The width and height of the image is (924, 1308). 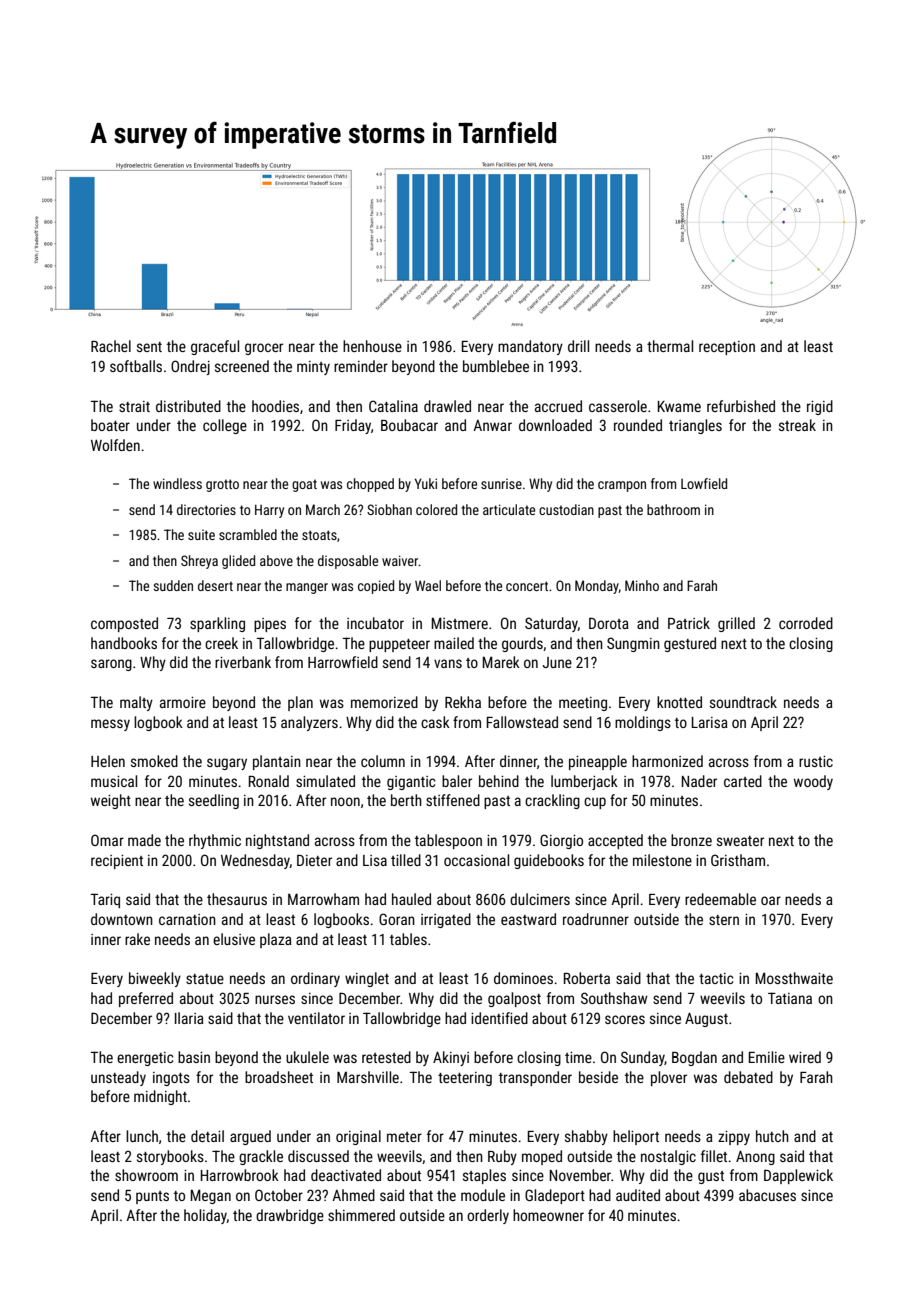 I want to click on unsteady, so click(x=118, y=1078).
